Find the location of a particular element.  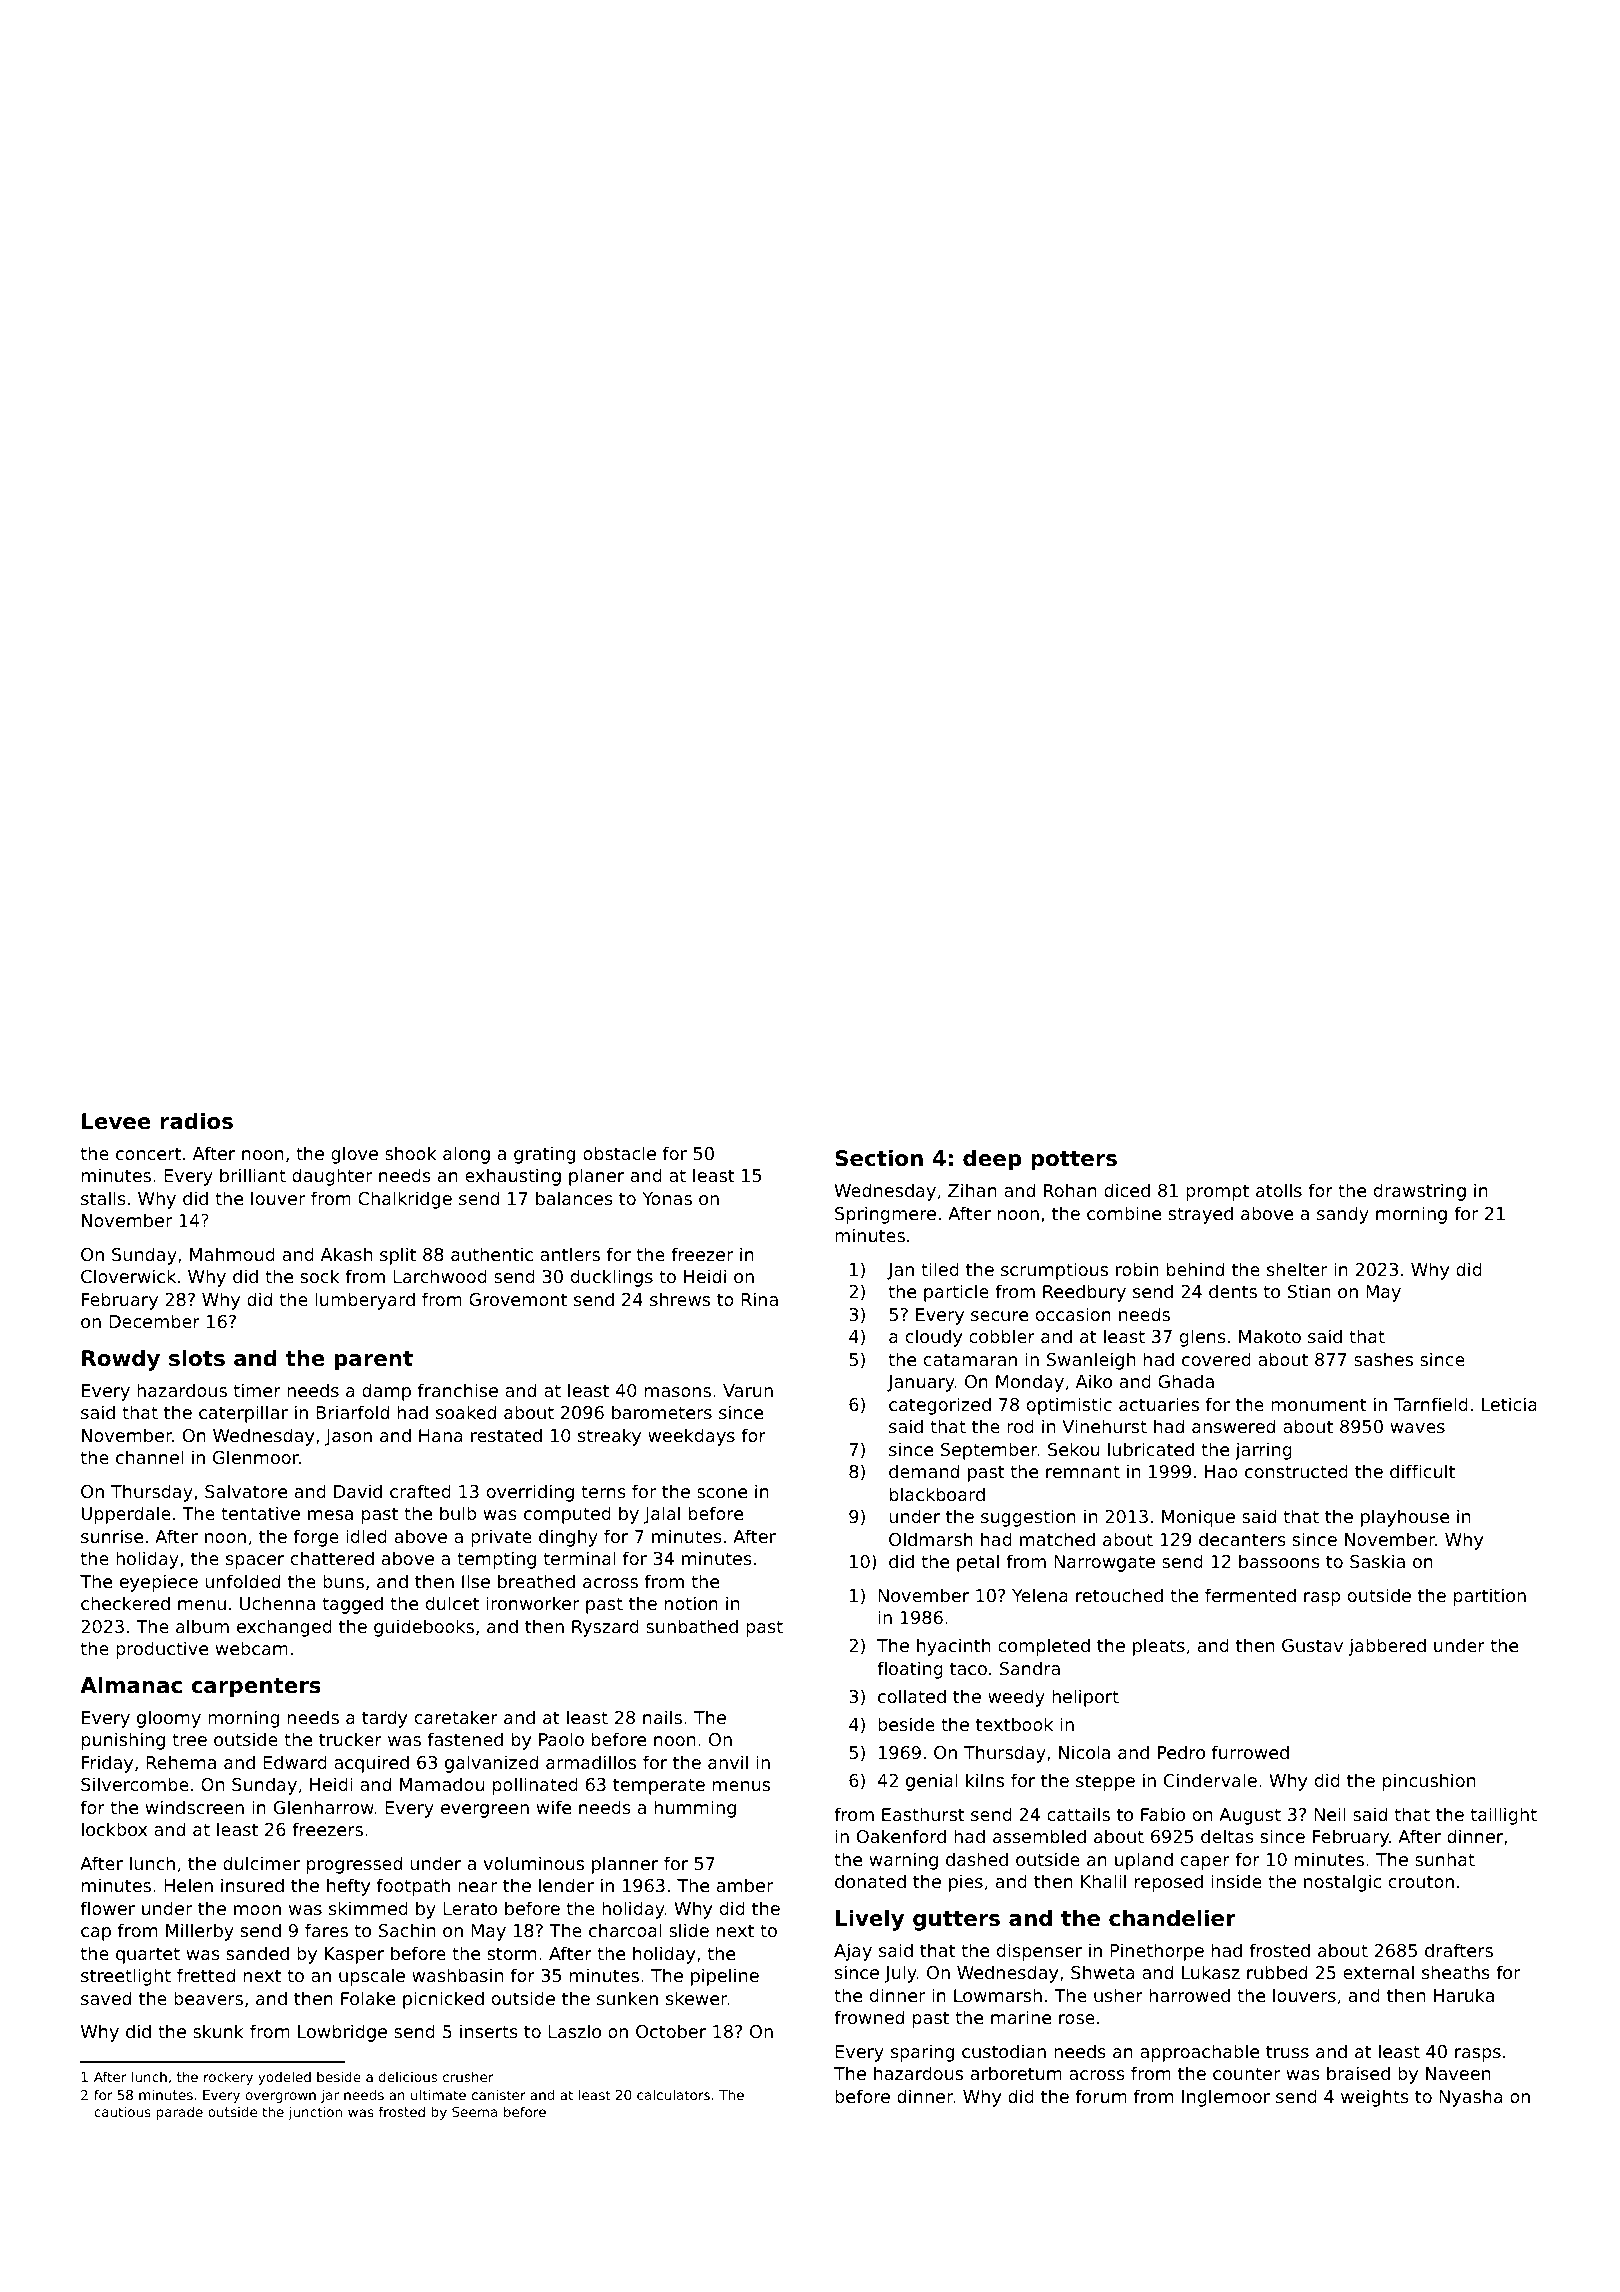

anvil is located at coordinates (728, 1762).
